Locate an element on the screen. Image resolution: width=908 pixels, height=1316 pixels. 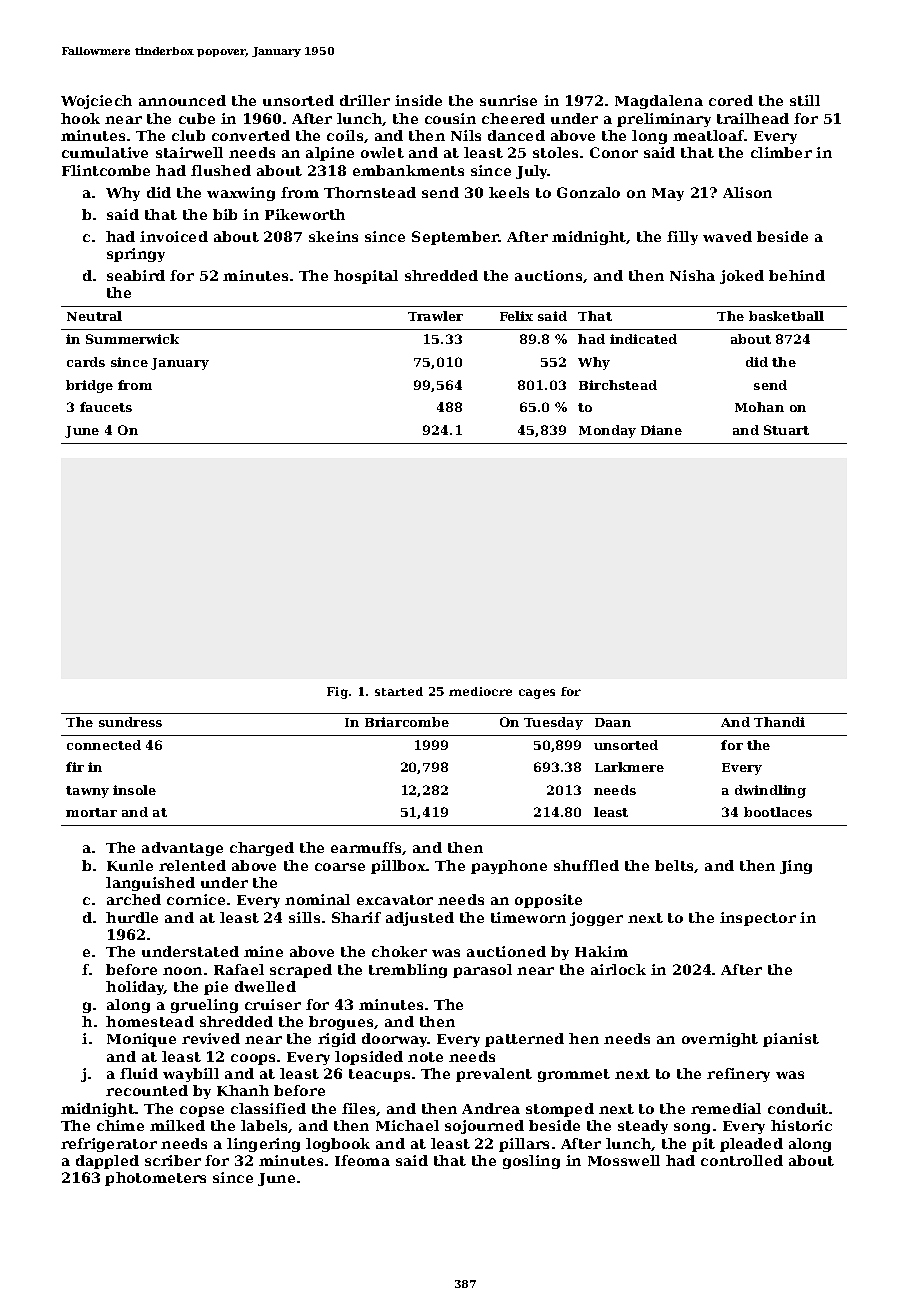
earmuffs is located at coordinates (366, 847).
